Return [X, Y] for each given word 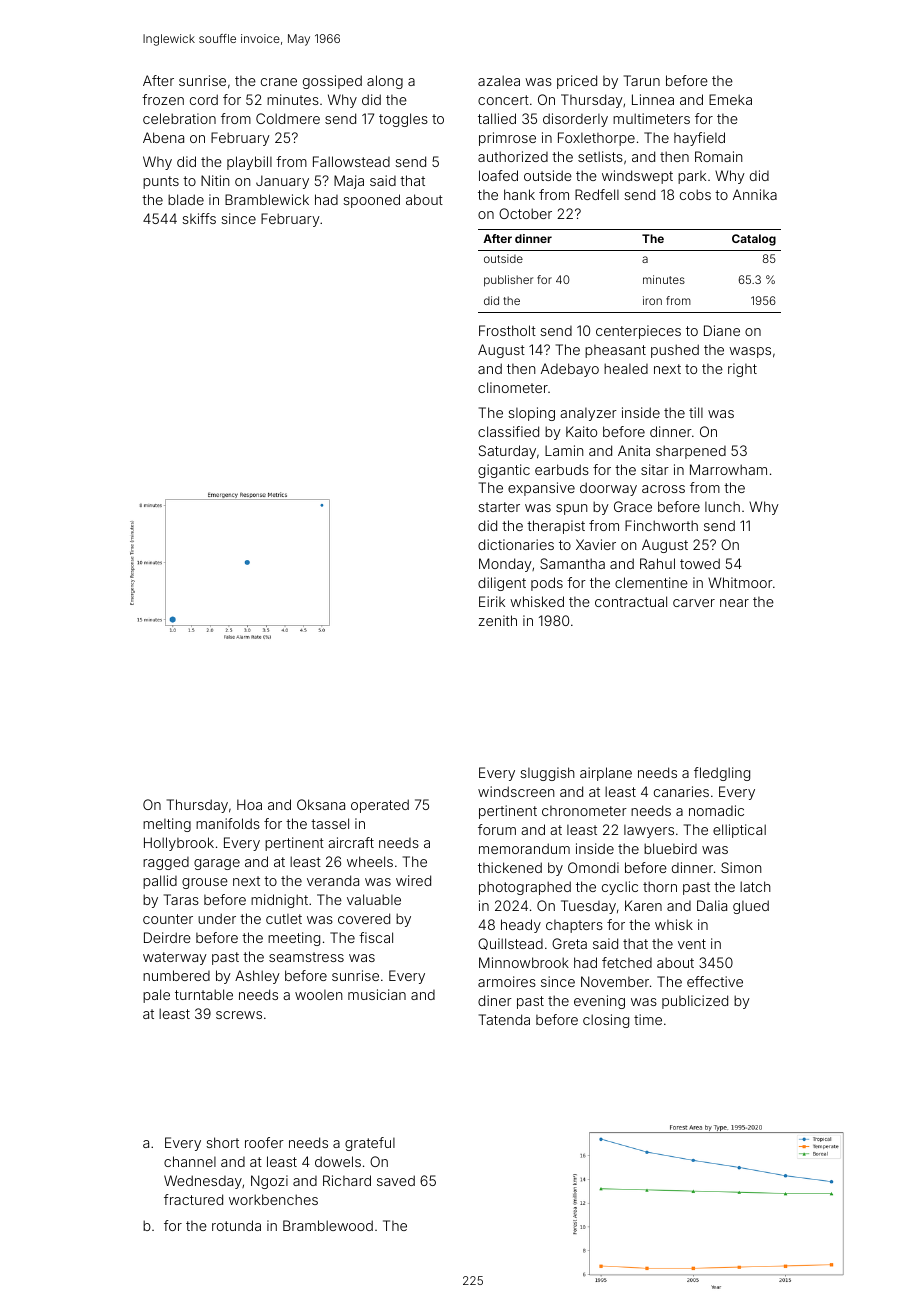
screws [239, 1015]
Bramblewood [328, 1225]
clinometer [513, 387]
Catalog [754, 240]
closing [606, 1021]
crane [279, 82]
